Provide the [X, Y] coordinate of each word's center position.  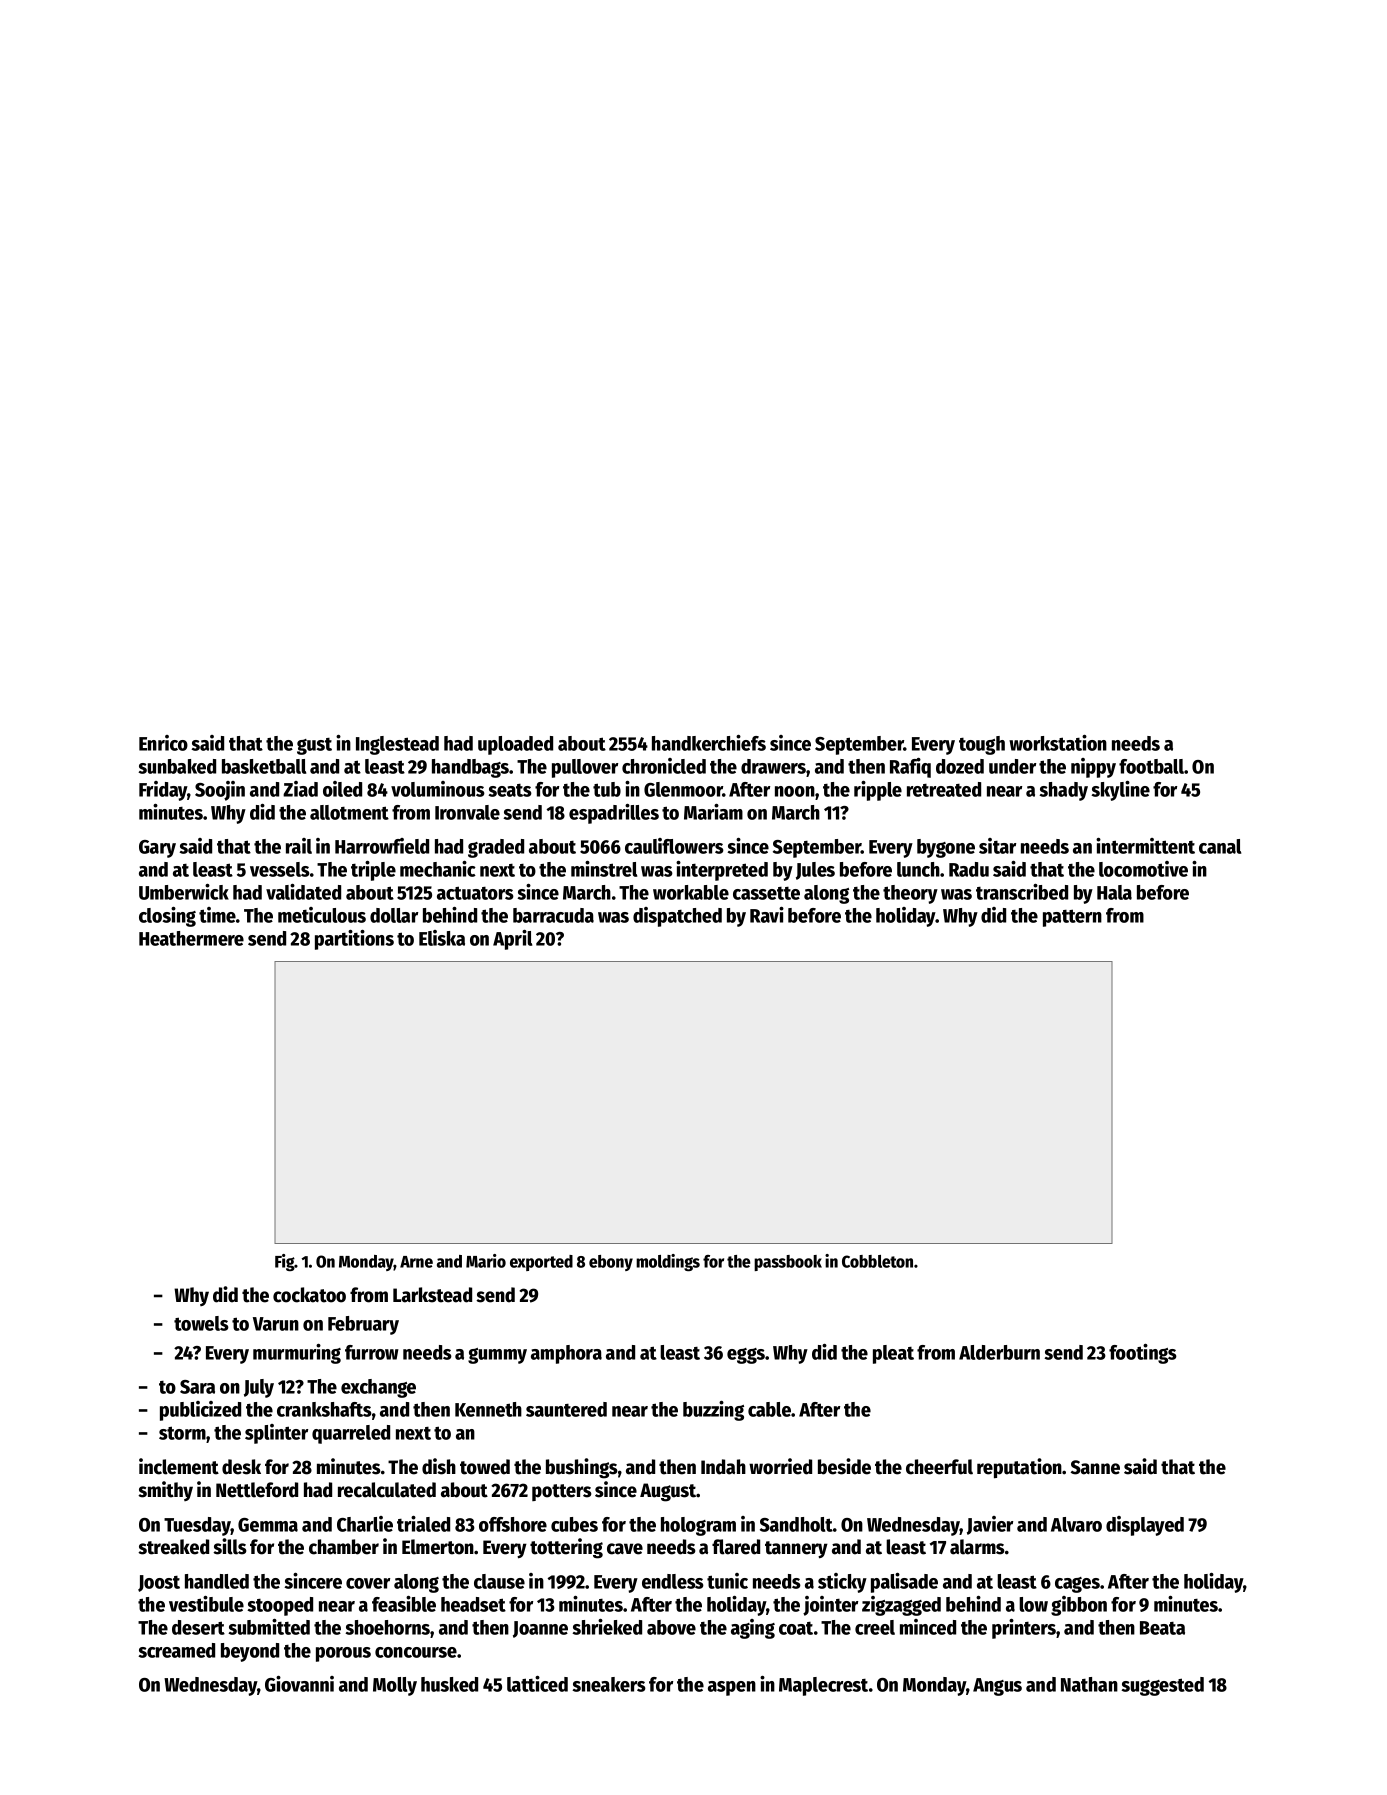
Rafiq [910, 768]
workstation [1058, 743]
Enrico [163, 743]
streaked [173, 1547]
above [671, 1627]
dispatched [677, 917]
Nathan [1089, 1684]
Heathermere [191, 938]
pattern [1072, 918]
